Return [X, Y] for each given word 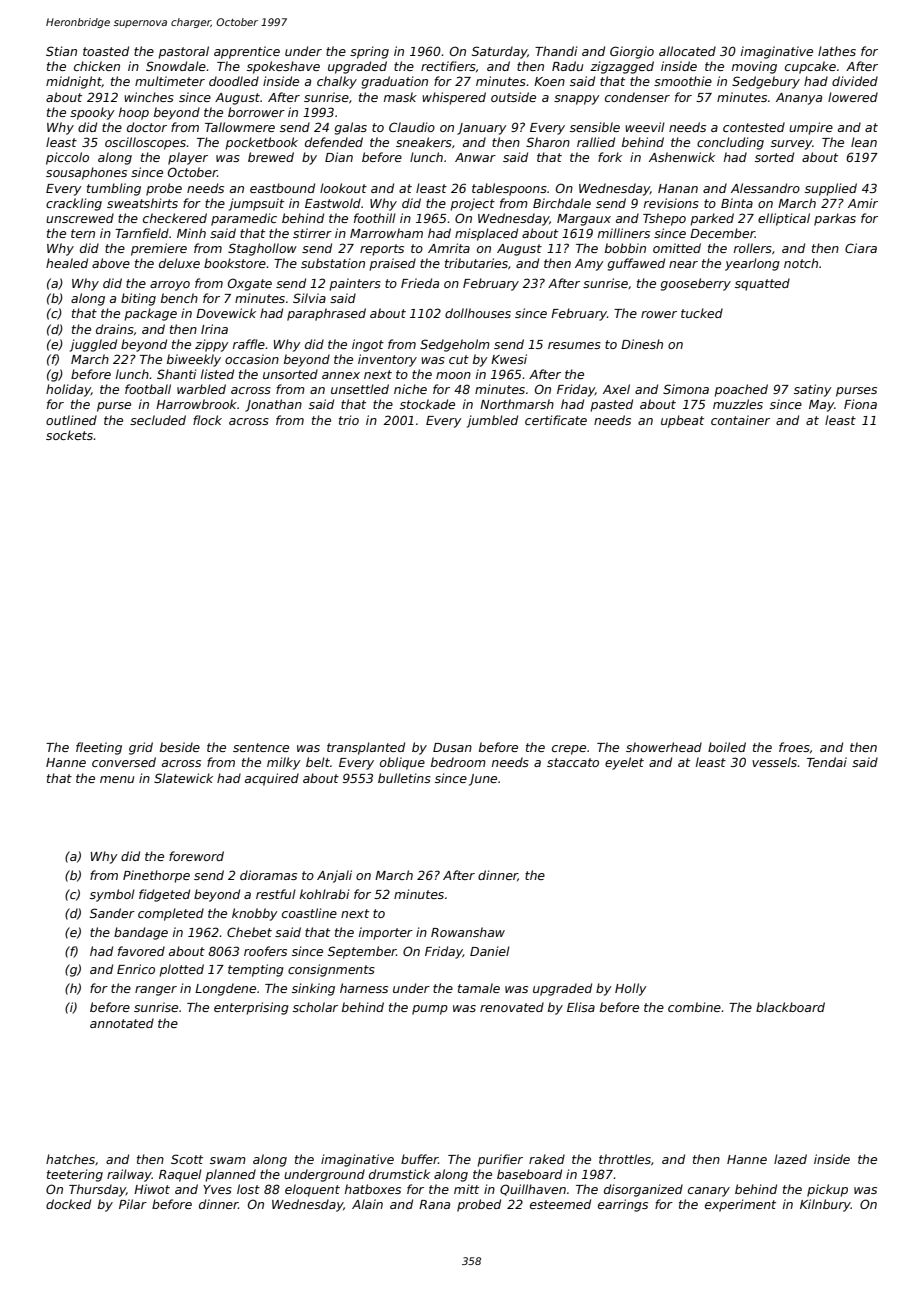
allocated [687, 51]
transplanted [366, 748]
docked [68, 1204]
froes [794, 747]
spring [369, 52]
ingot [368, 345]
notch [801, 263]
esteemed [560, 1204]
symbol [112, 895]
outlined [71, 420]
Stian [61, 51]
